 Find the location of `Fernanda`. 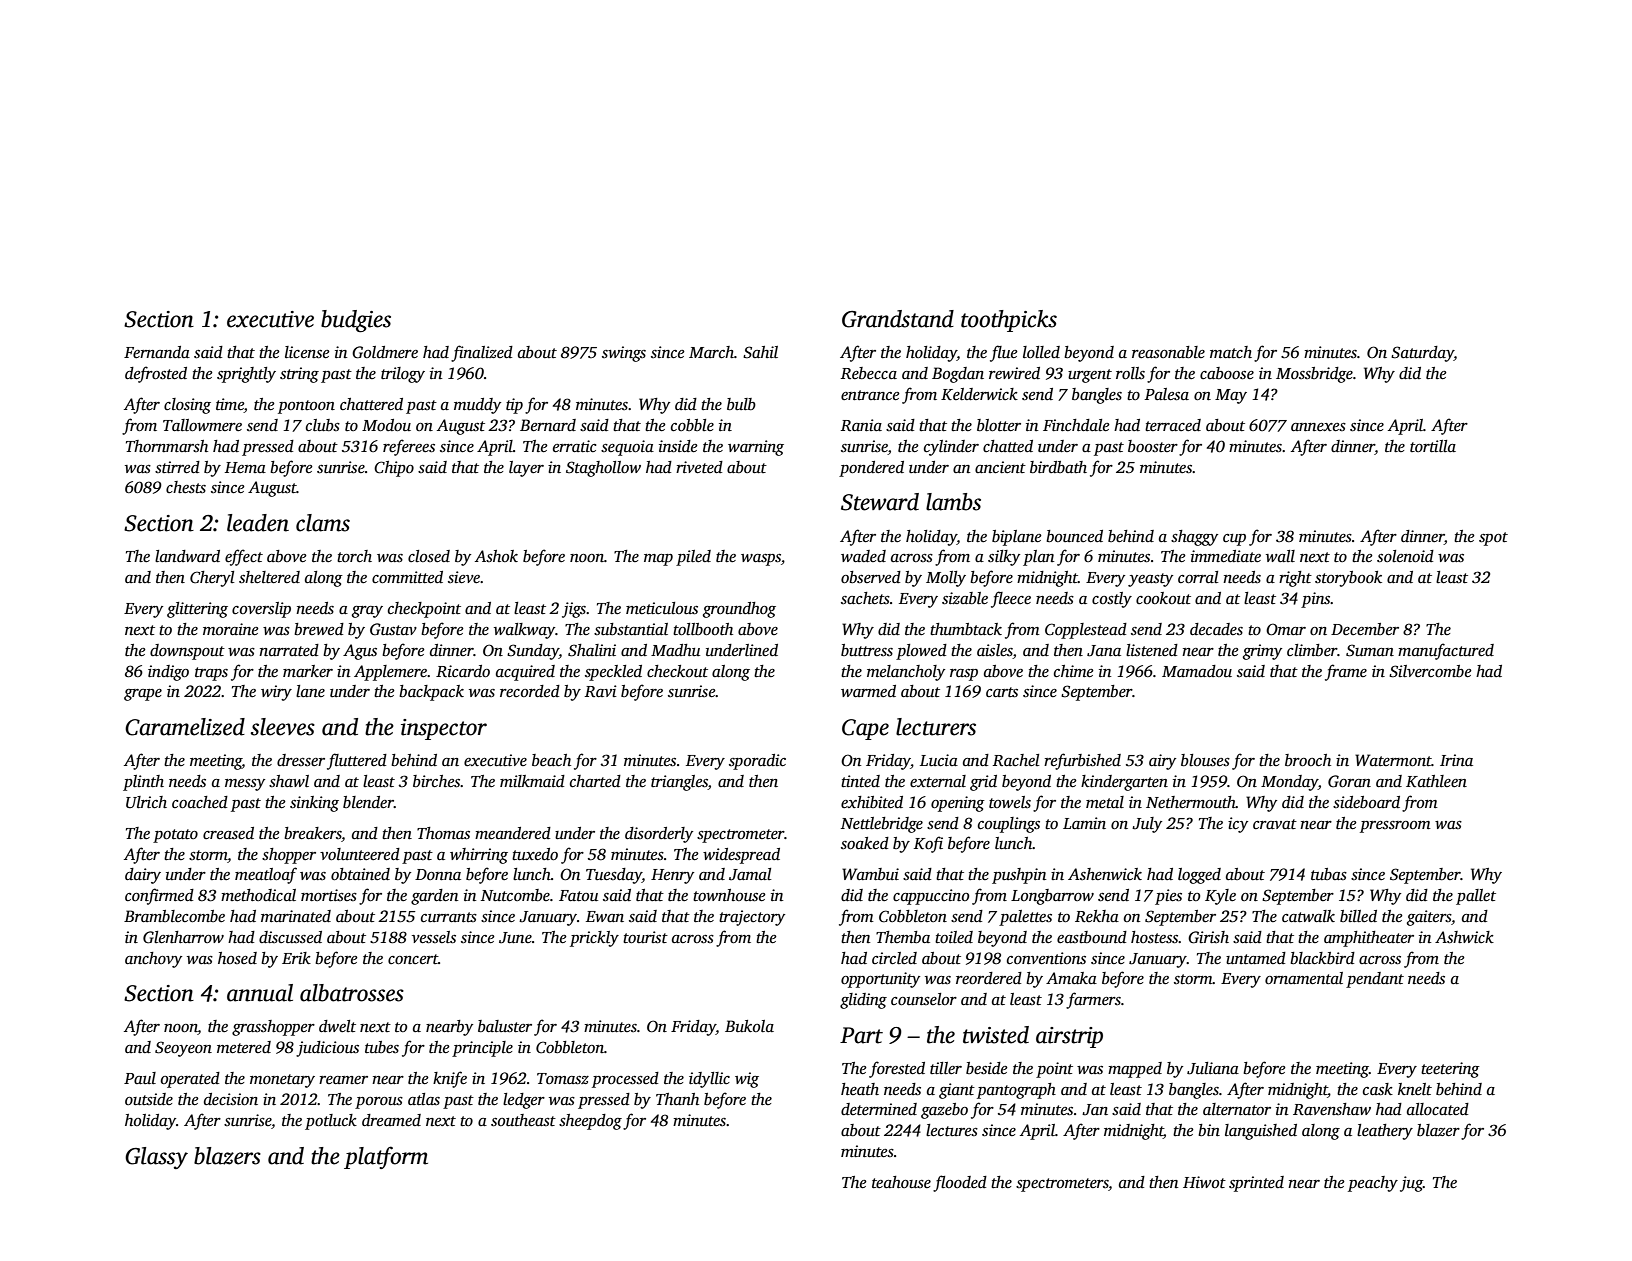

Fernanda is located at coordinates (157, 352).
